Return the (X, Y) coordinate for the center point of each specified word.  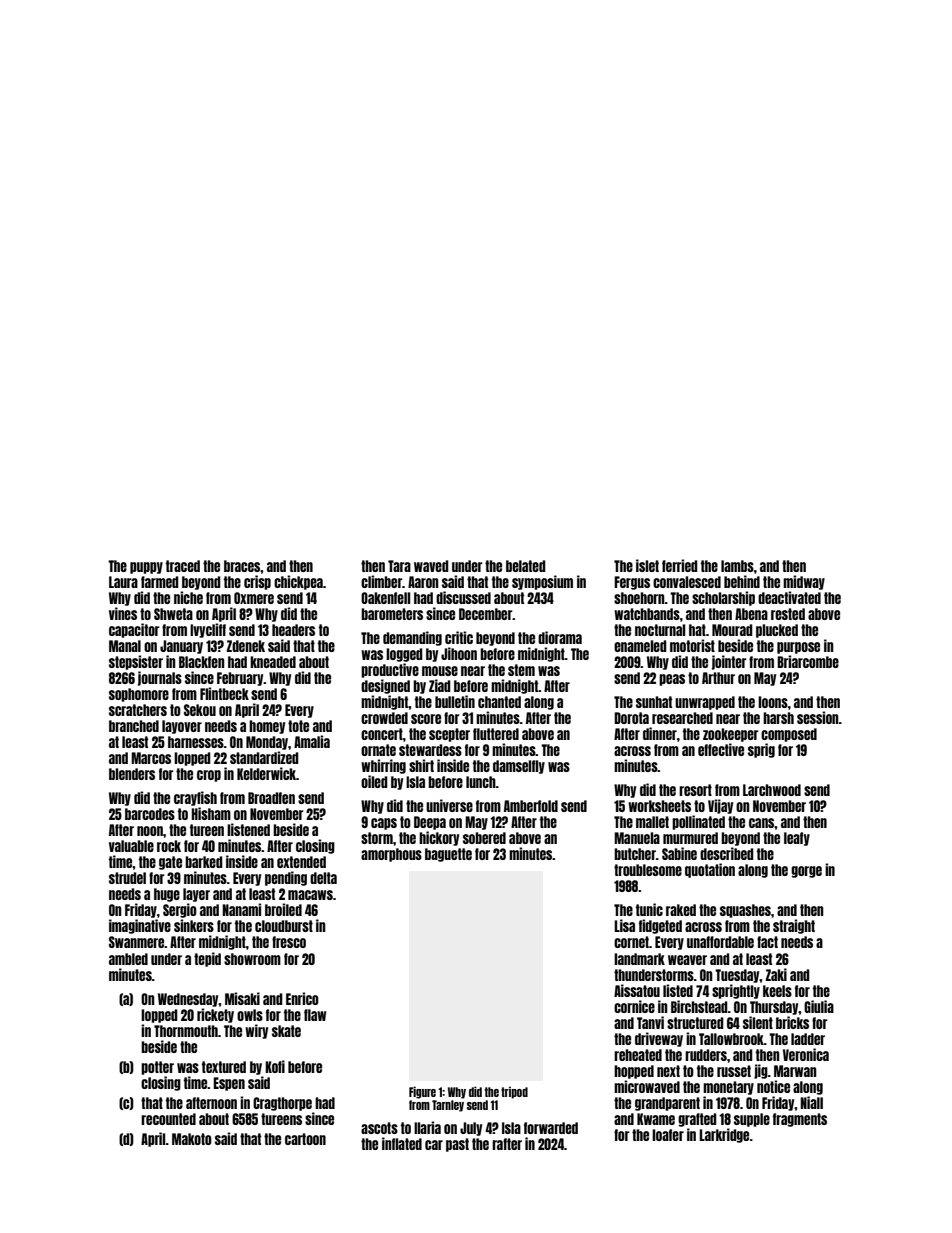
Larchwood (772, 790)
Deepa (430, 823)
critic (459, 637)
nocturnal (660, 630)
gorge (806, 872)
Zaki (776, 974)
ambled (128, 959)
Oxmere (254, 598)
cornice (634, 1006)
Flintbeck (224, 693)
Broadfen (271, 798)
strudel (127, 878)
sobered (484, 838)
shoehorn (639, 598)
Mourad (732, 630)
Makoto (192, 1139)
